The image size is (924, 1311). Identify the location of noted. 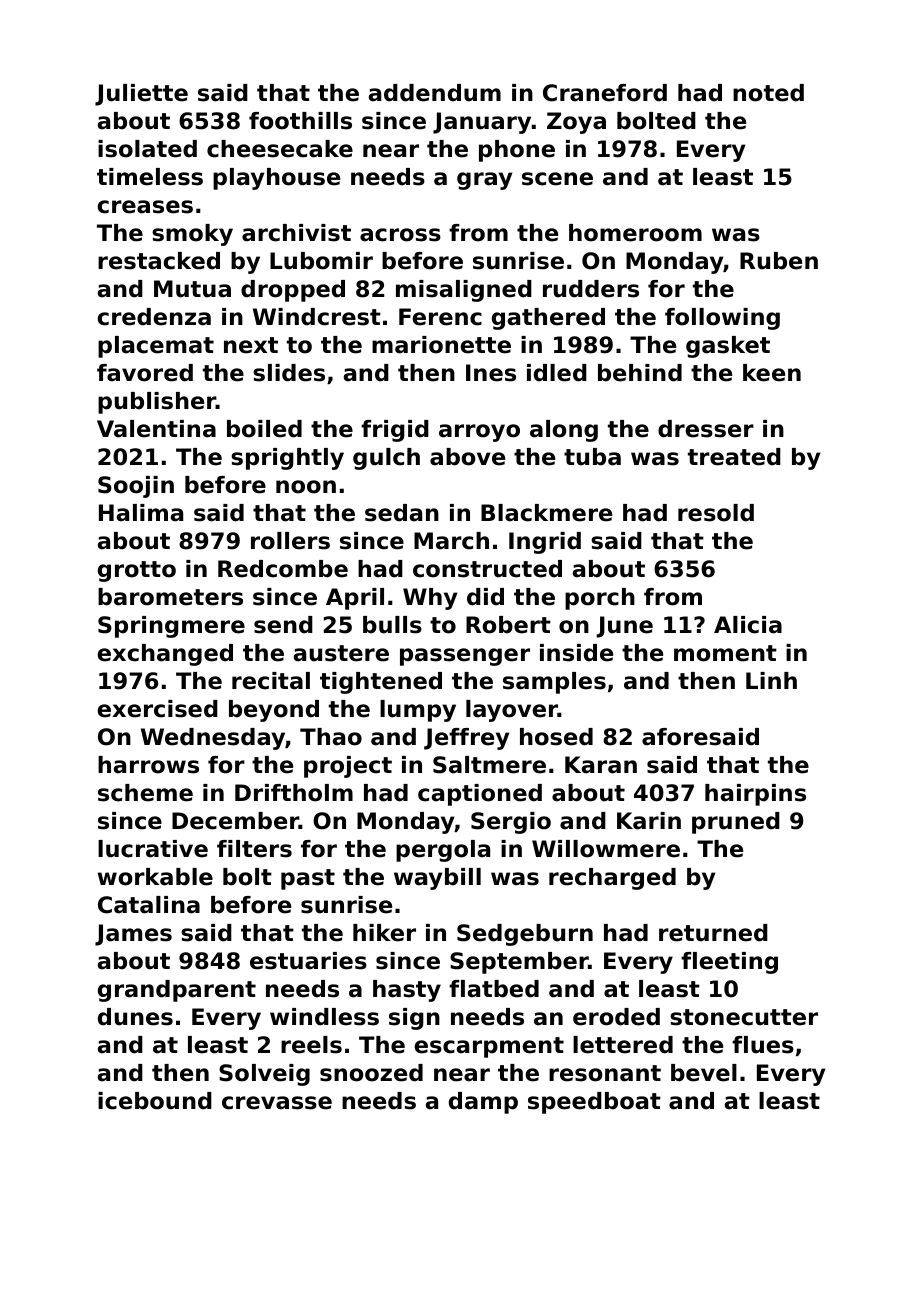
(768, 93).
